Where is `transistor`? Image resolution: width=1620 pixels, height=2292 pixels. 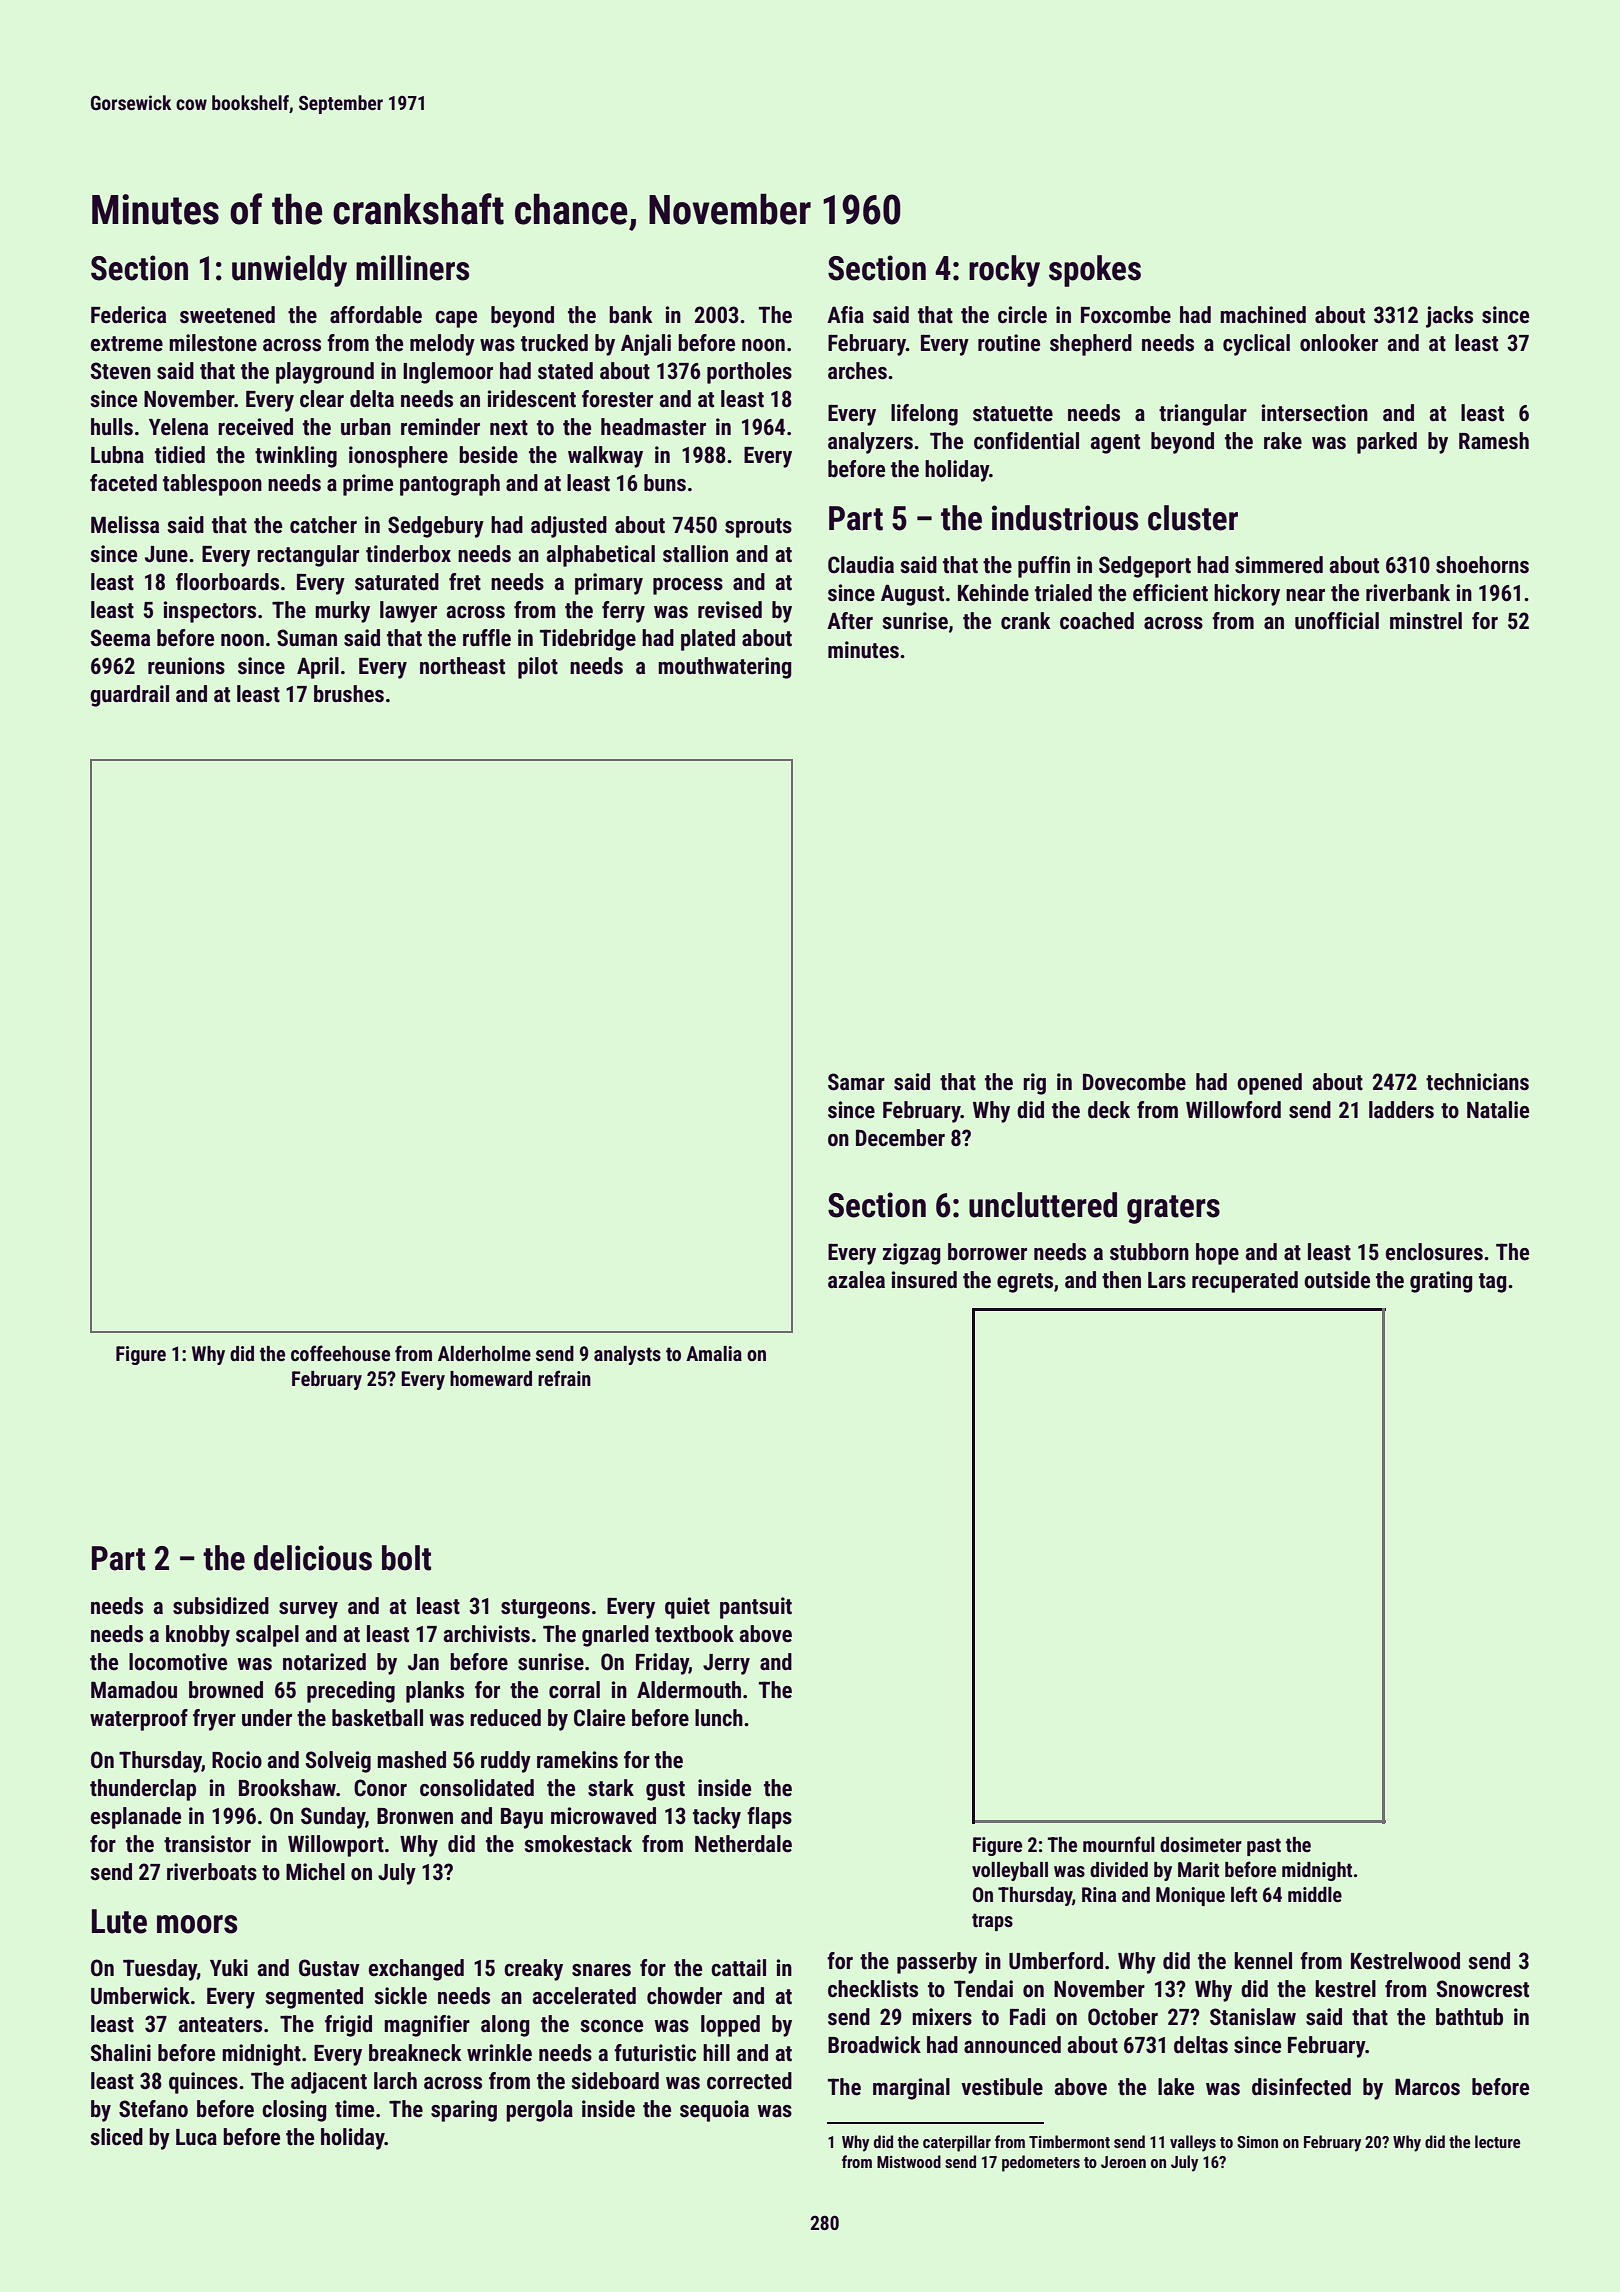 transistor is located at coordinates (207, 1844).
